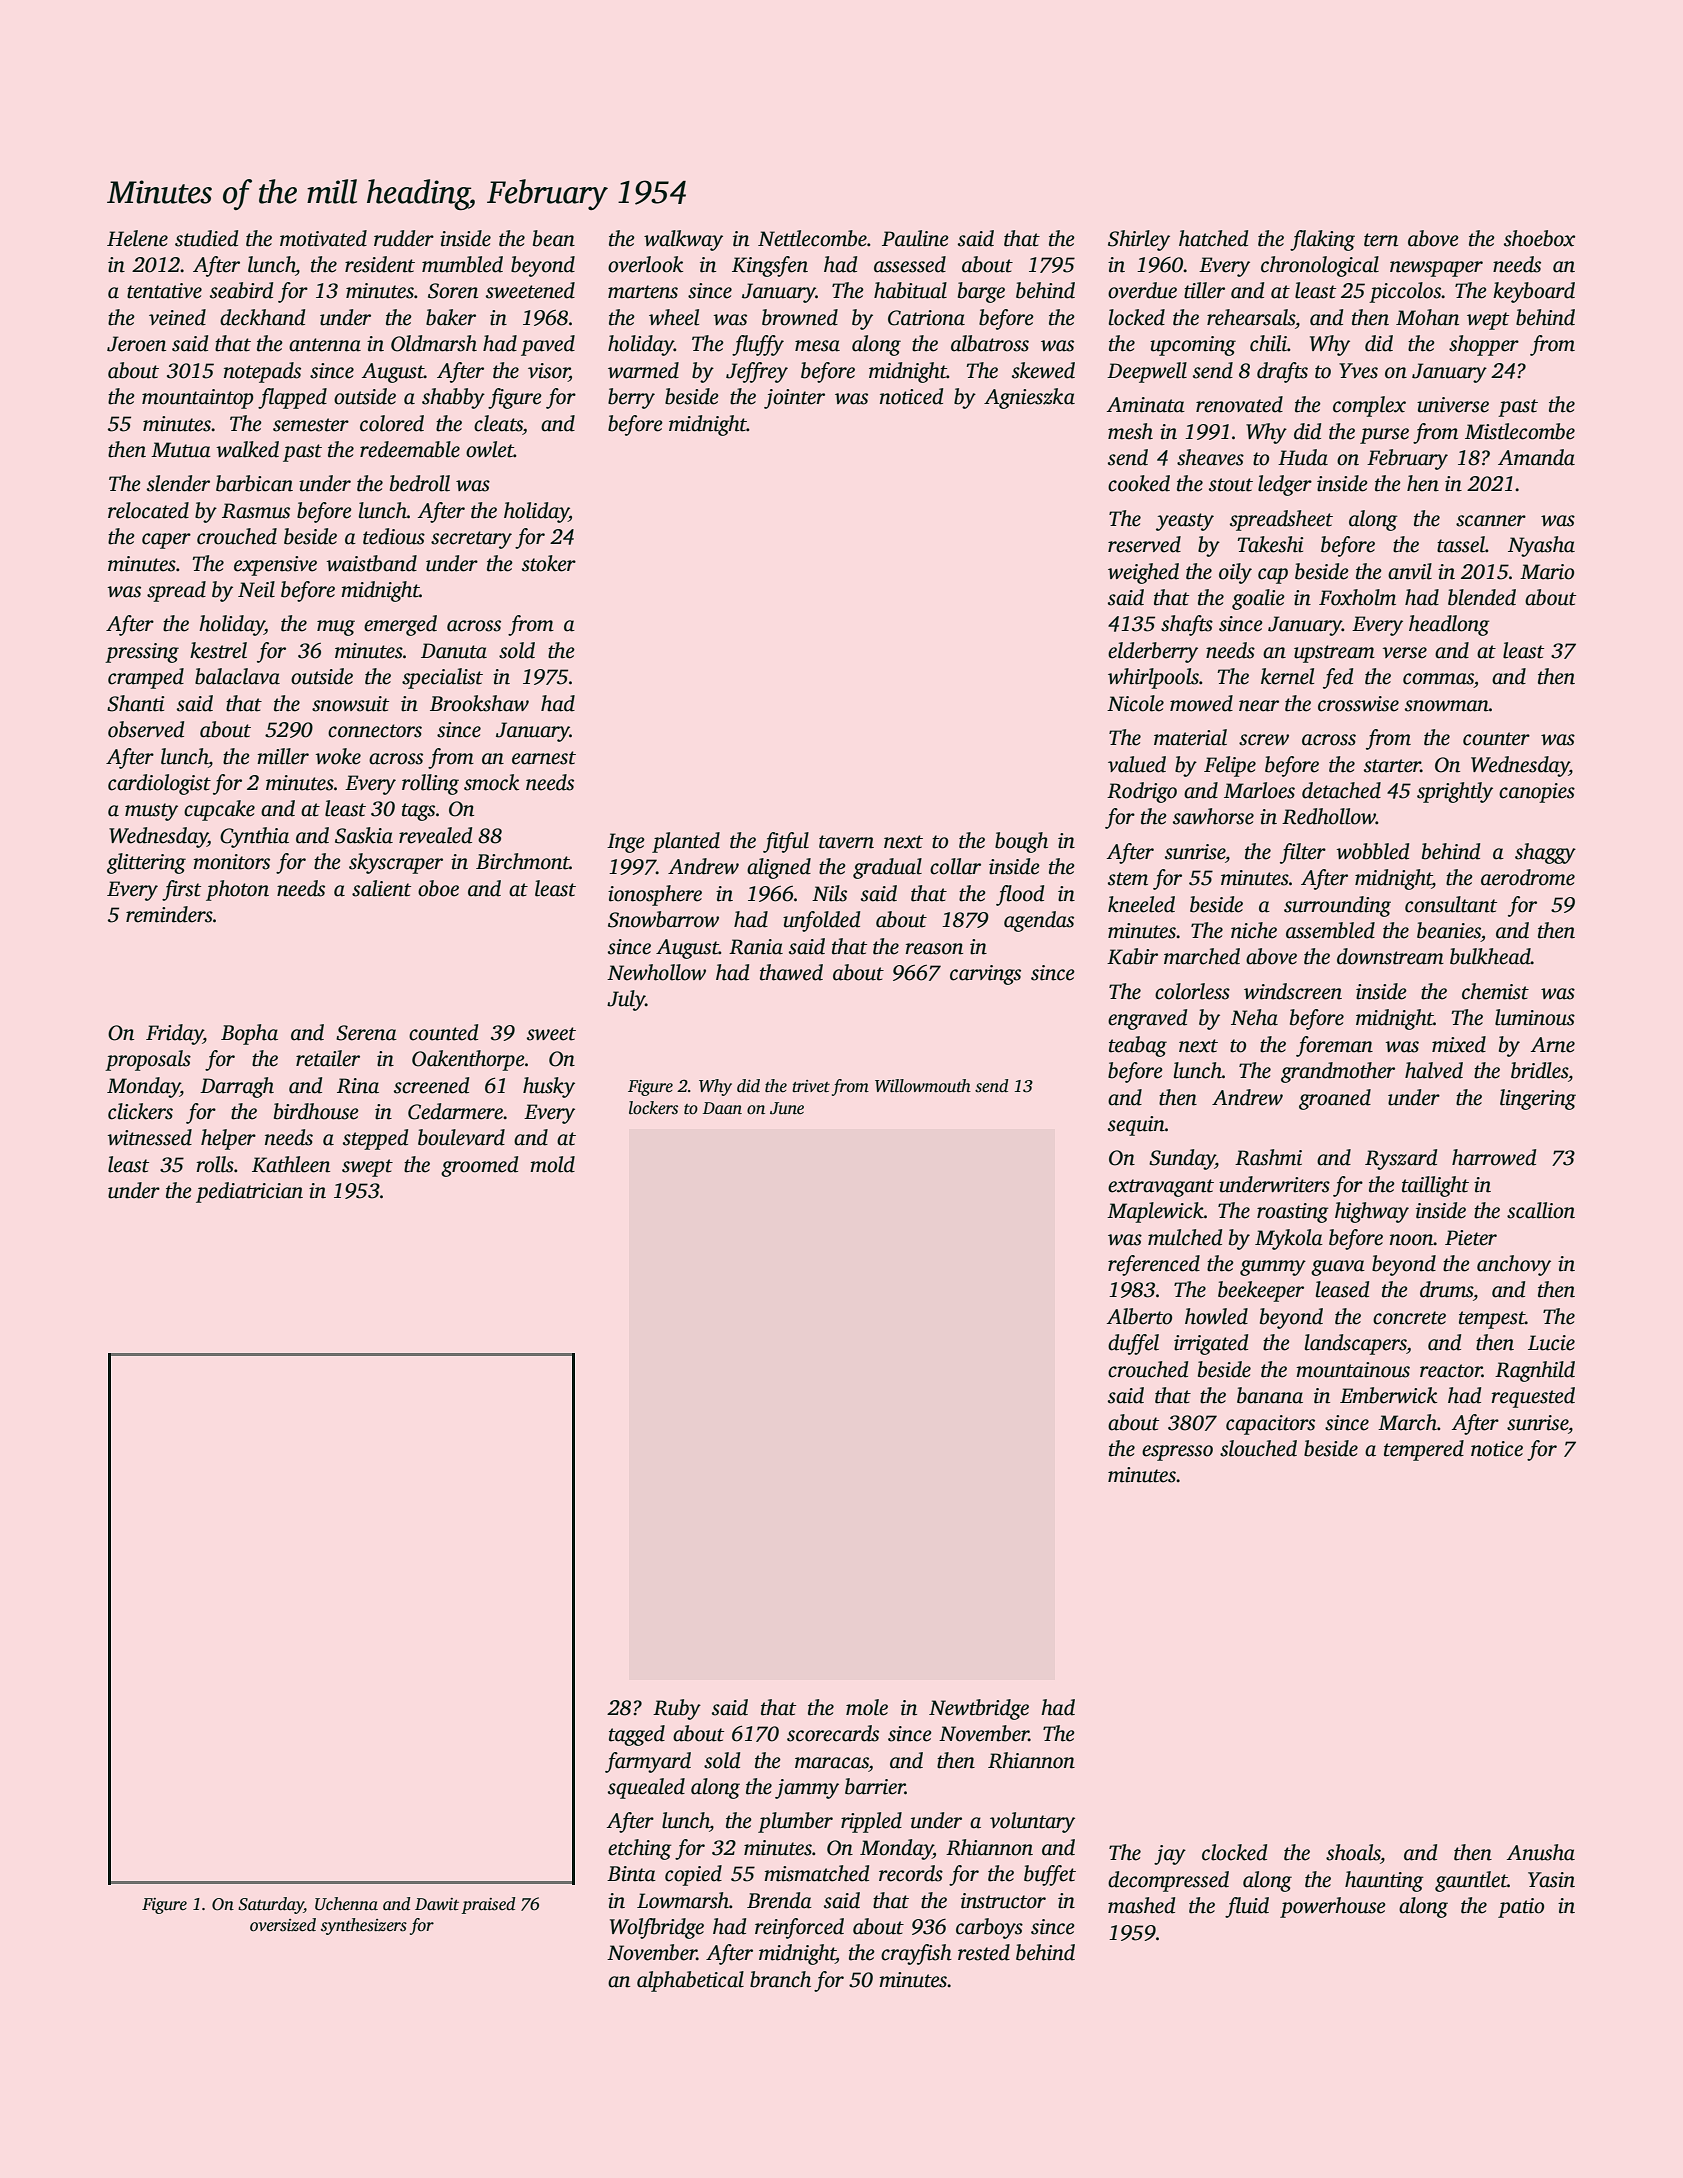  Describe the element at coordinates (271, 1905) in the screenshot. I see `Saturday` at that location.
